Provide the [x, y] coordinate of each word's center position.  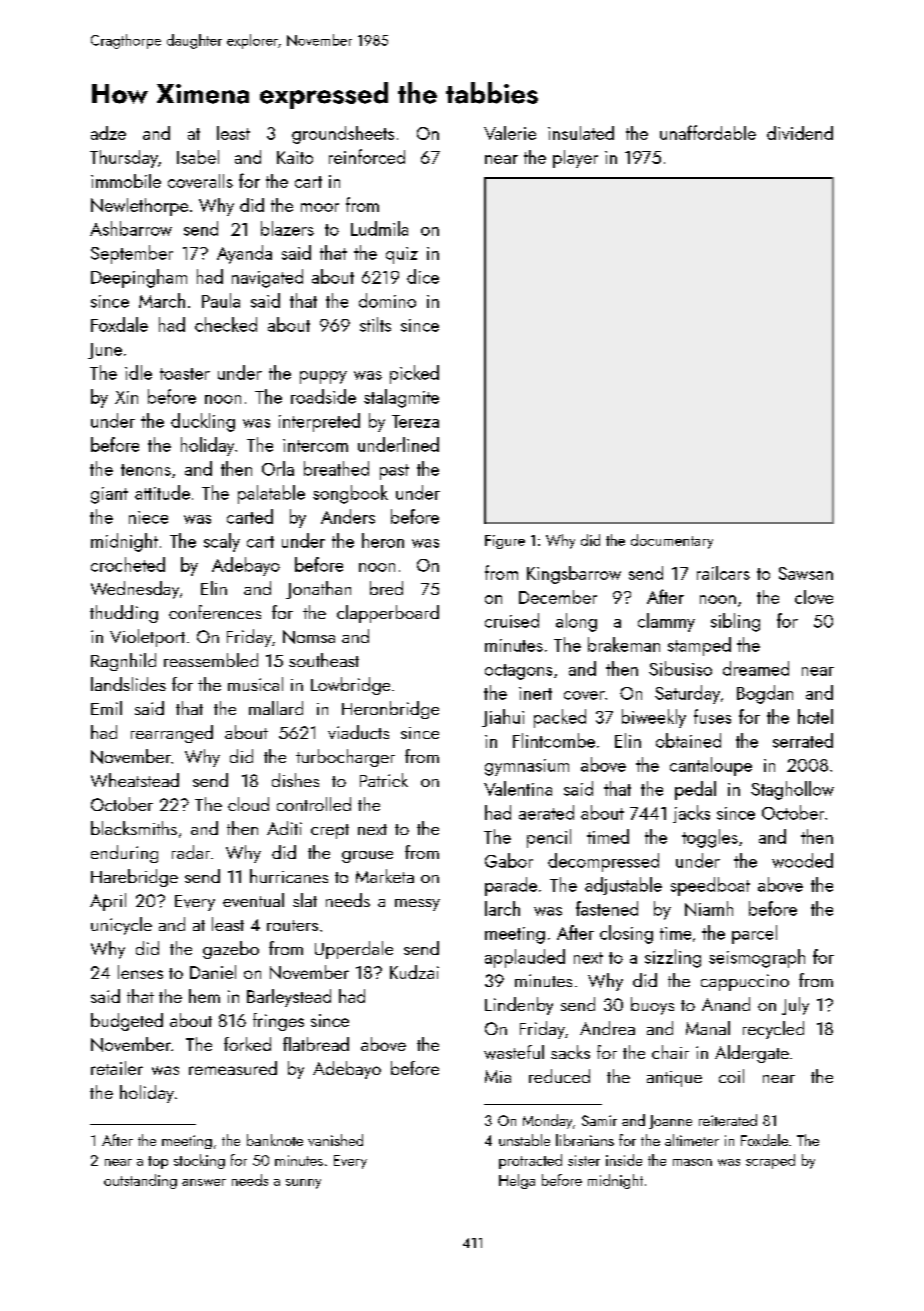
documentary [672, 541]
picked [414, 374]
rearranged [172, 734]
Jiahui [503, 718]
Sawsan [806, 573]
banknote [275, 1140]
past [394, 472]
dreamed [756, 668]
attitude [162, 492]
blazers [287, 228]
